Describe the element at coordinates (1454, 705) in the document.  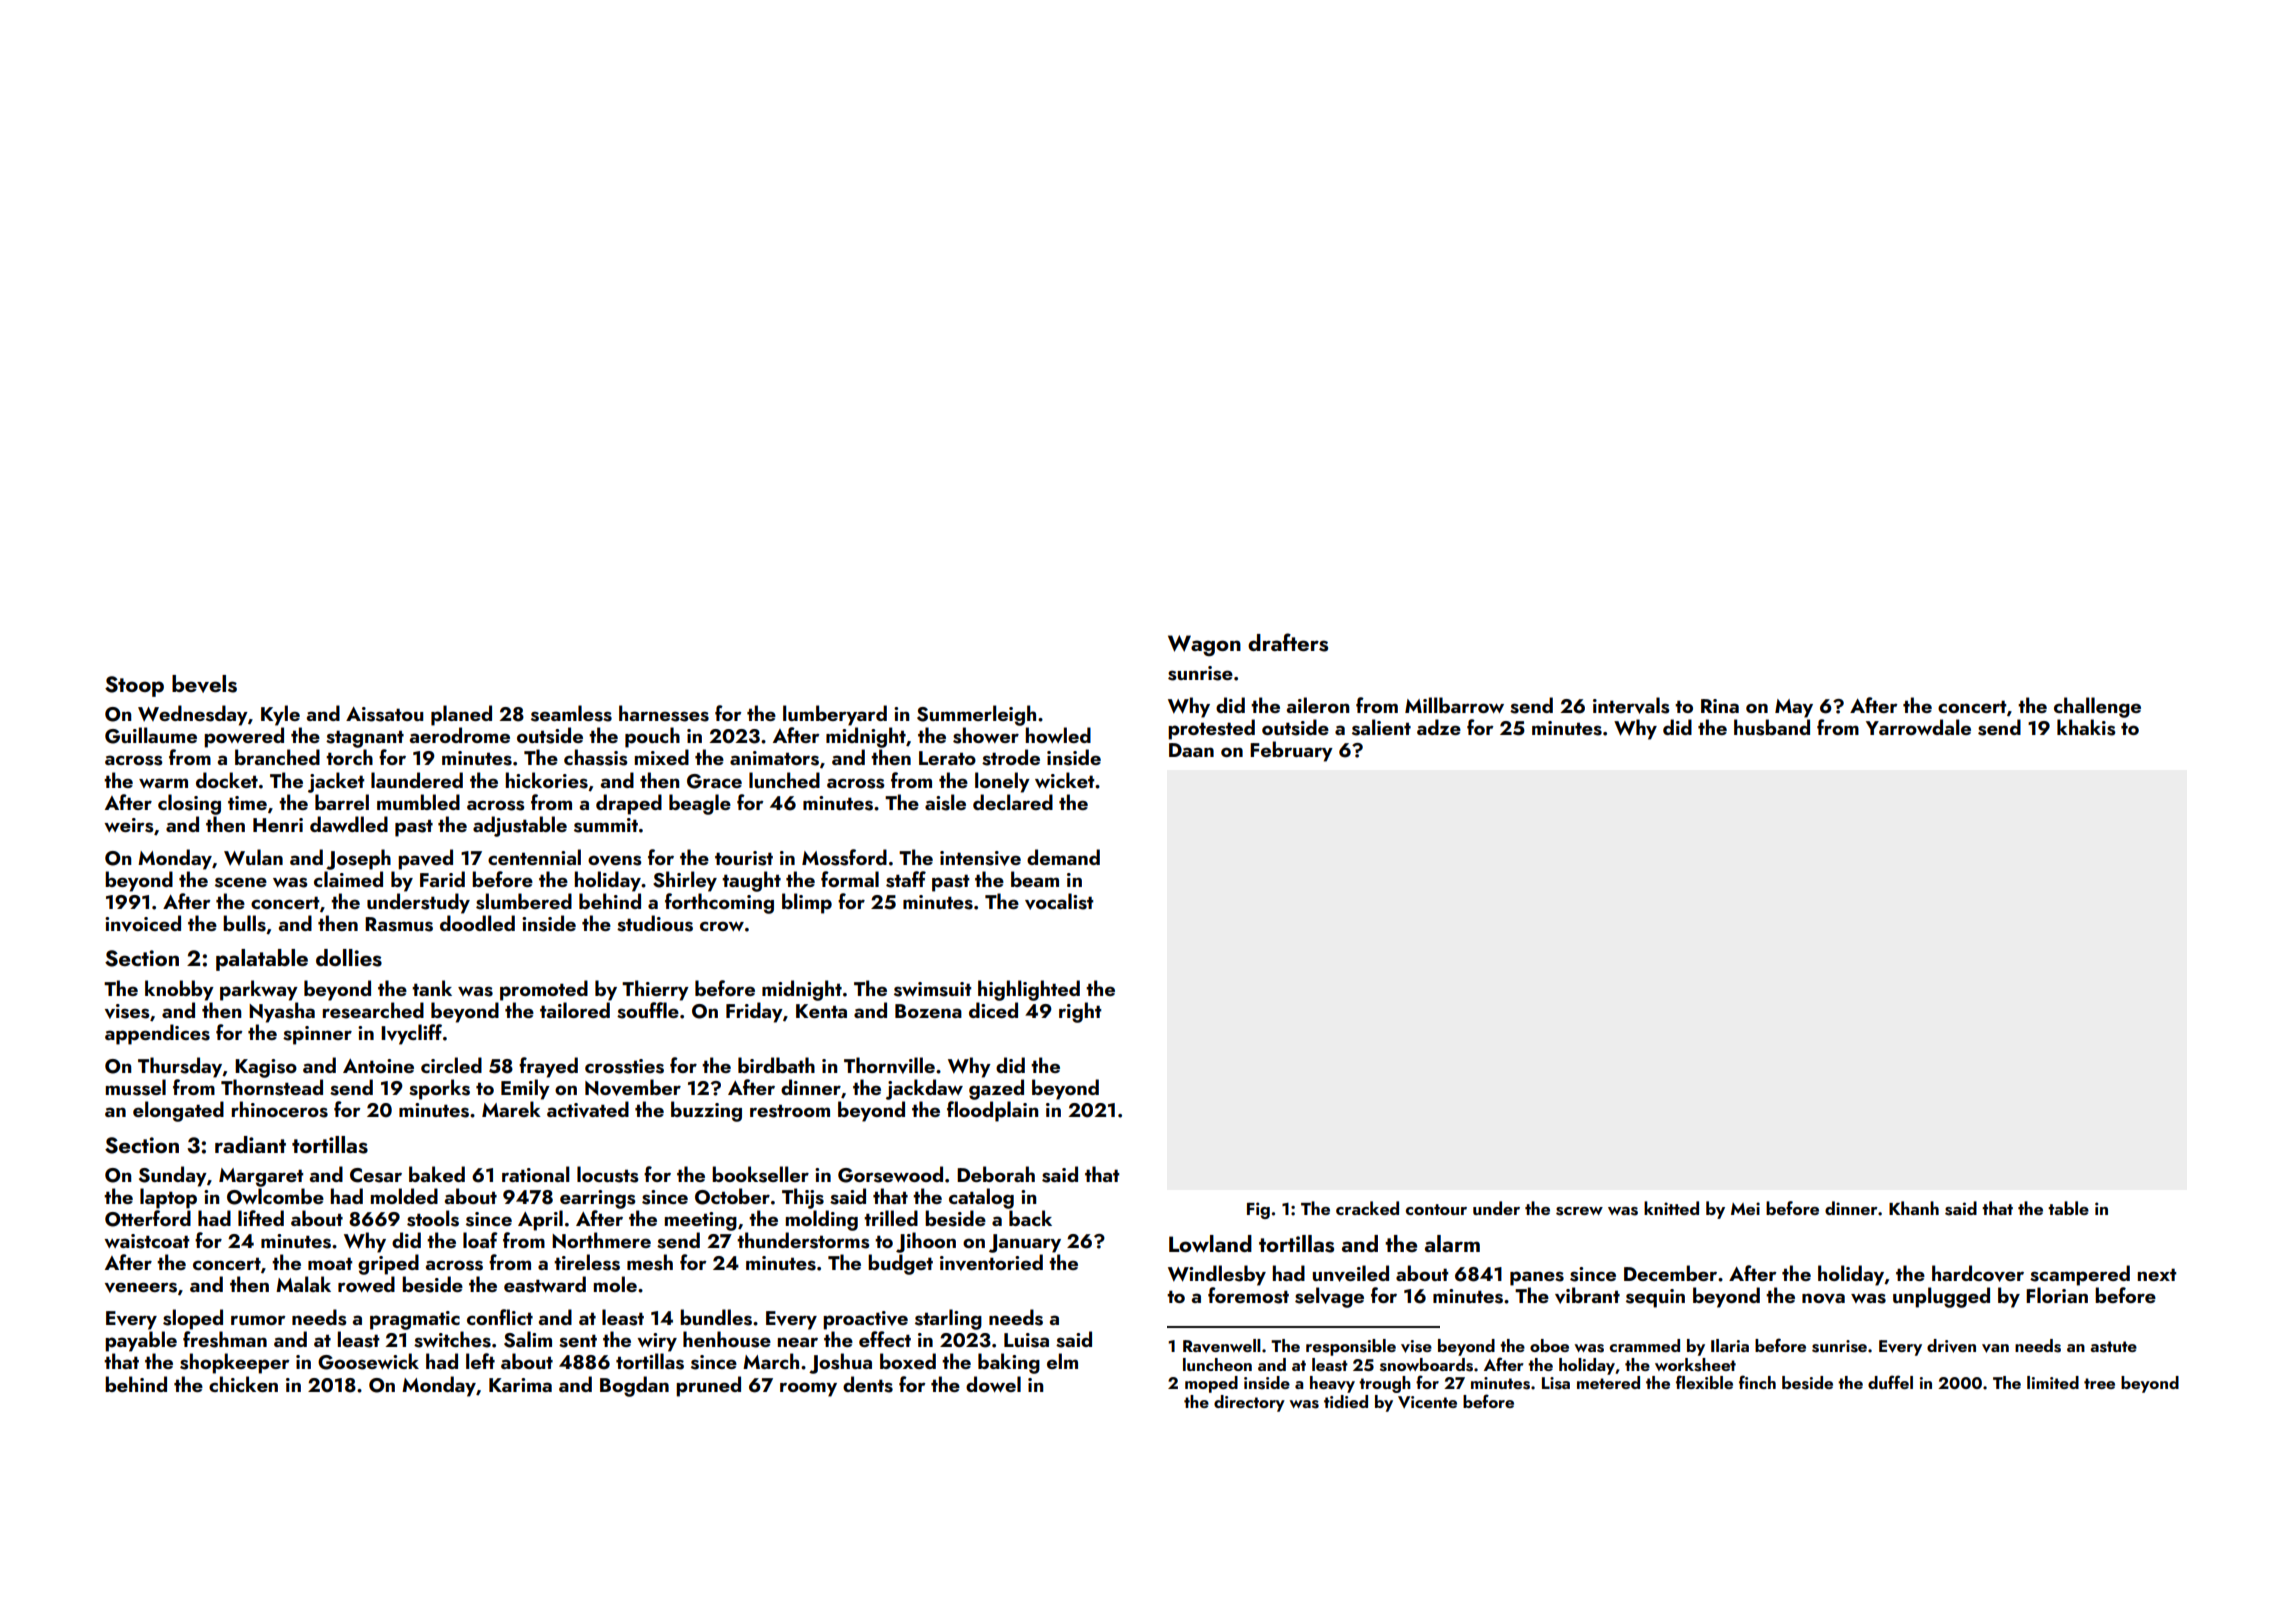
I see `Millbarrow` at that location.
